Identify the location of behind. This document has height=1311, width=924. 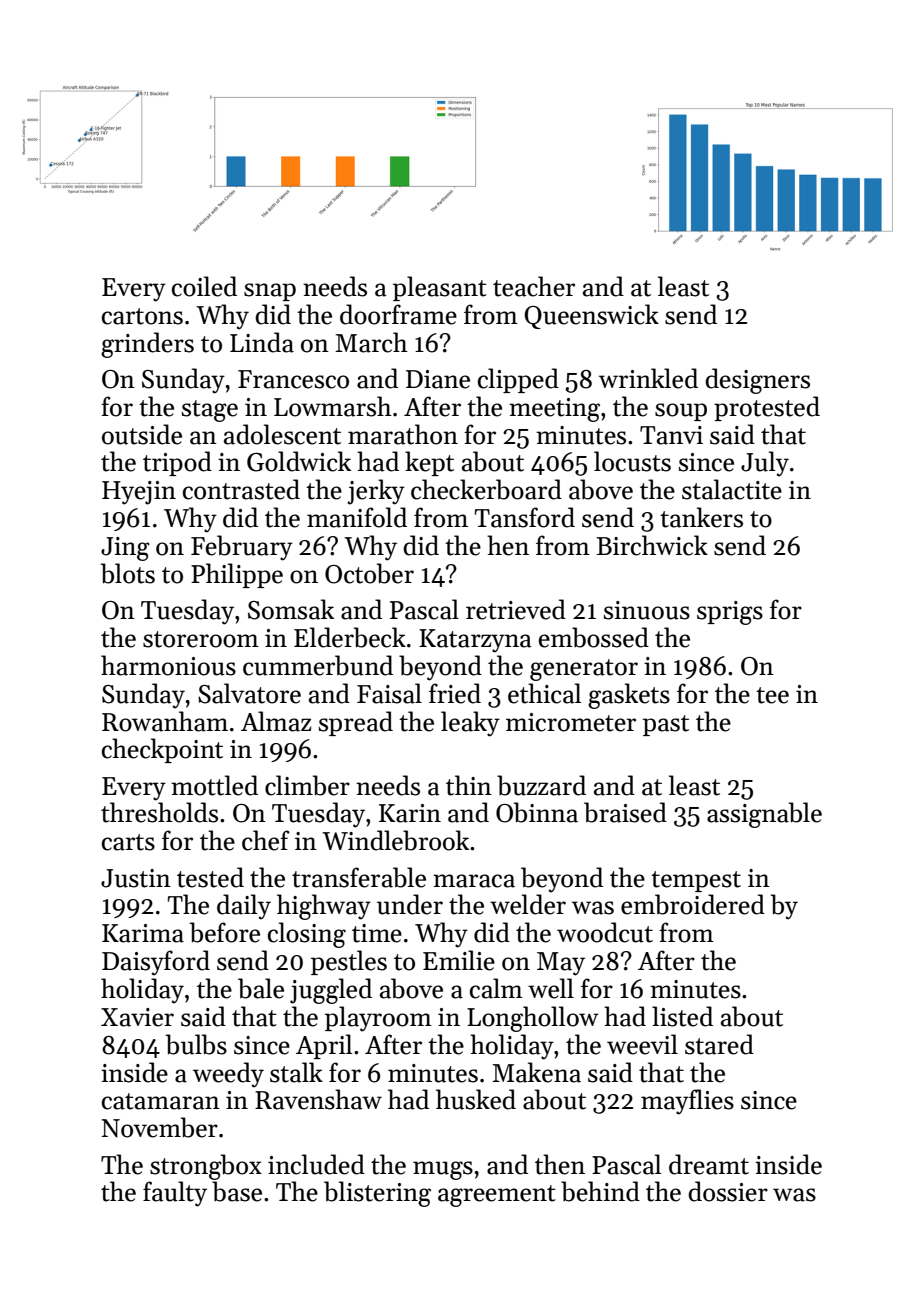
(600, 1191).
